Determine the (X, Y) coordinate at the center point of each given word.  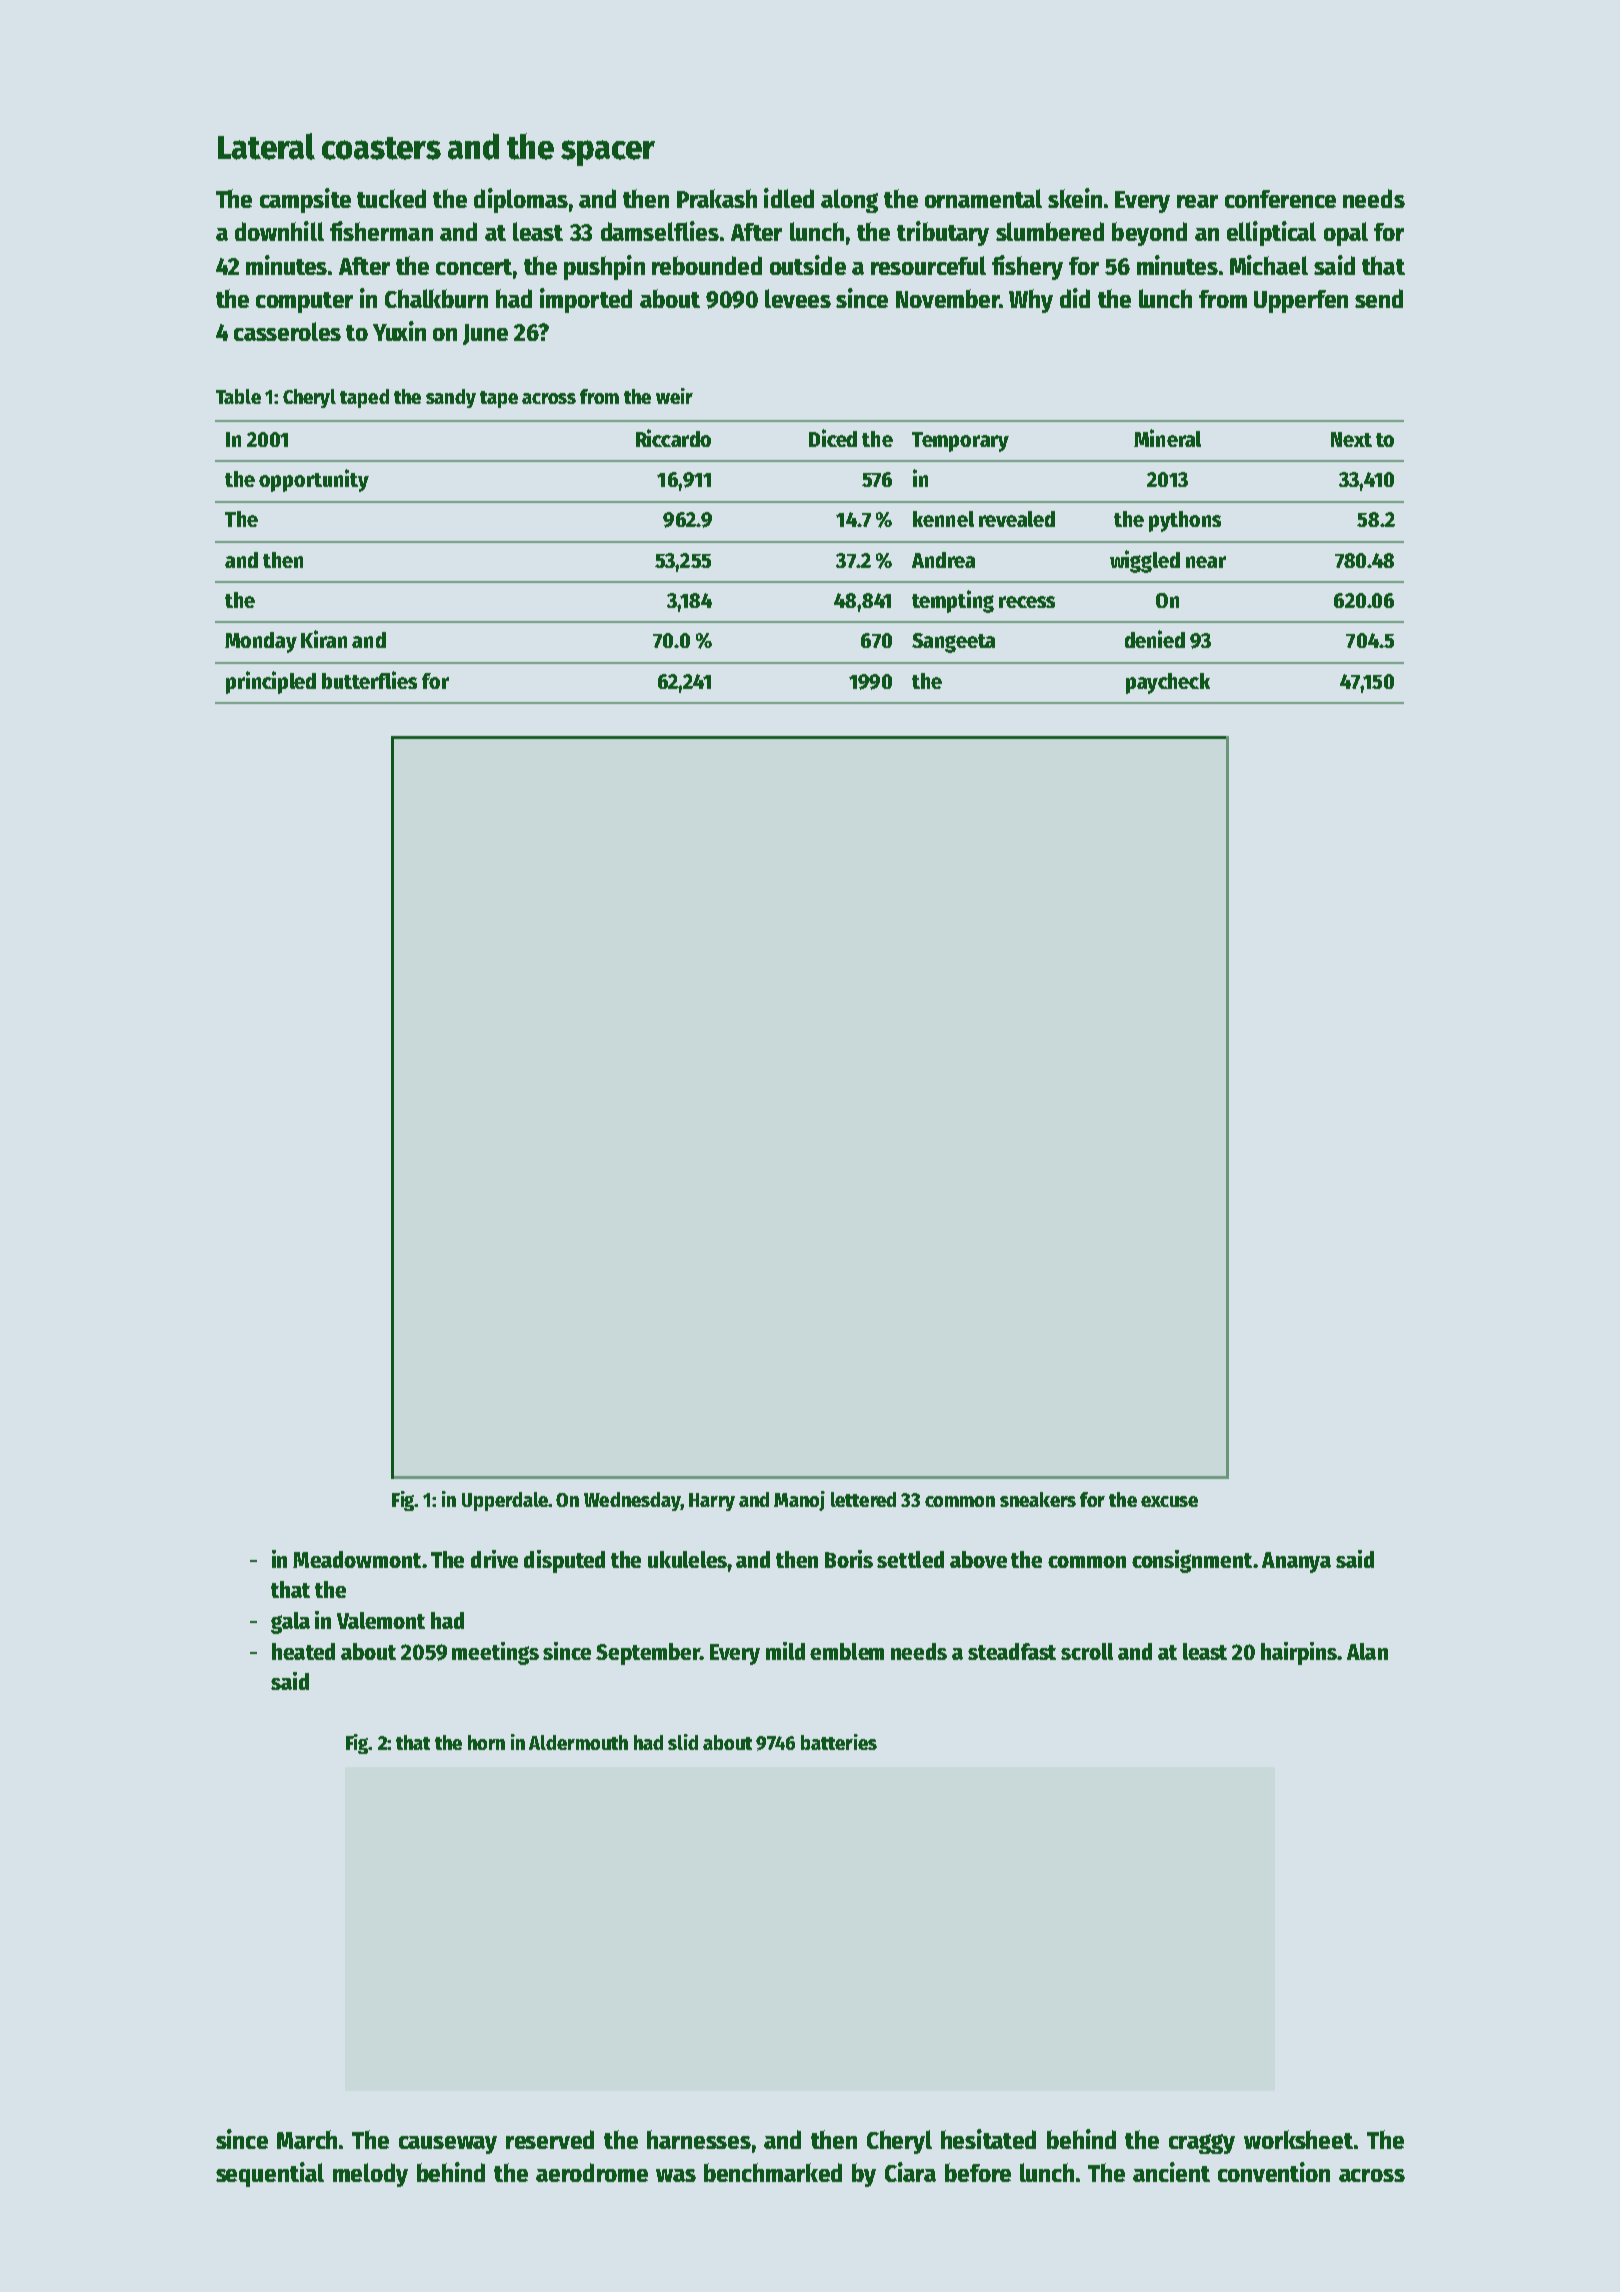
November (947, 298)
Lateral (266, 146)
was (676, 2175)
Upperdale (505, 1501)
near (1206, 562)
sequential (270, 2174)
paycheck (1168, 683)
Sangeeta (953, 643)
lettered (863, 1499)
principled (271, 682)
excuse (1169, 1501)
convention (1274, 2172)
